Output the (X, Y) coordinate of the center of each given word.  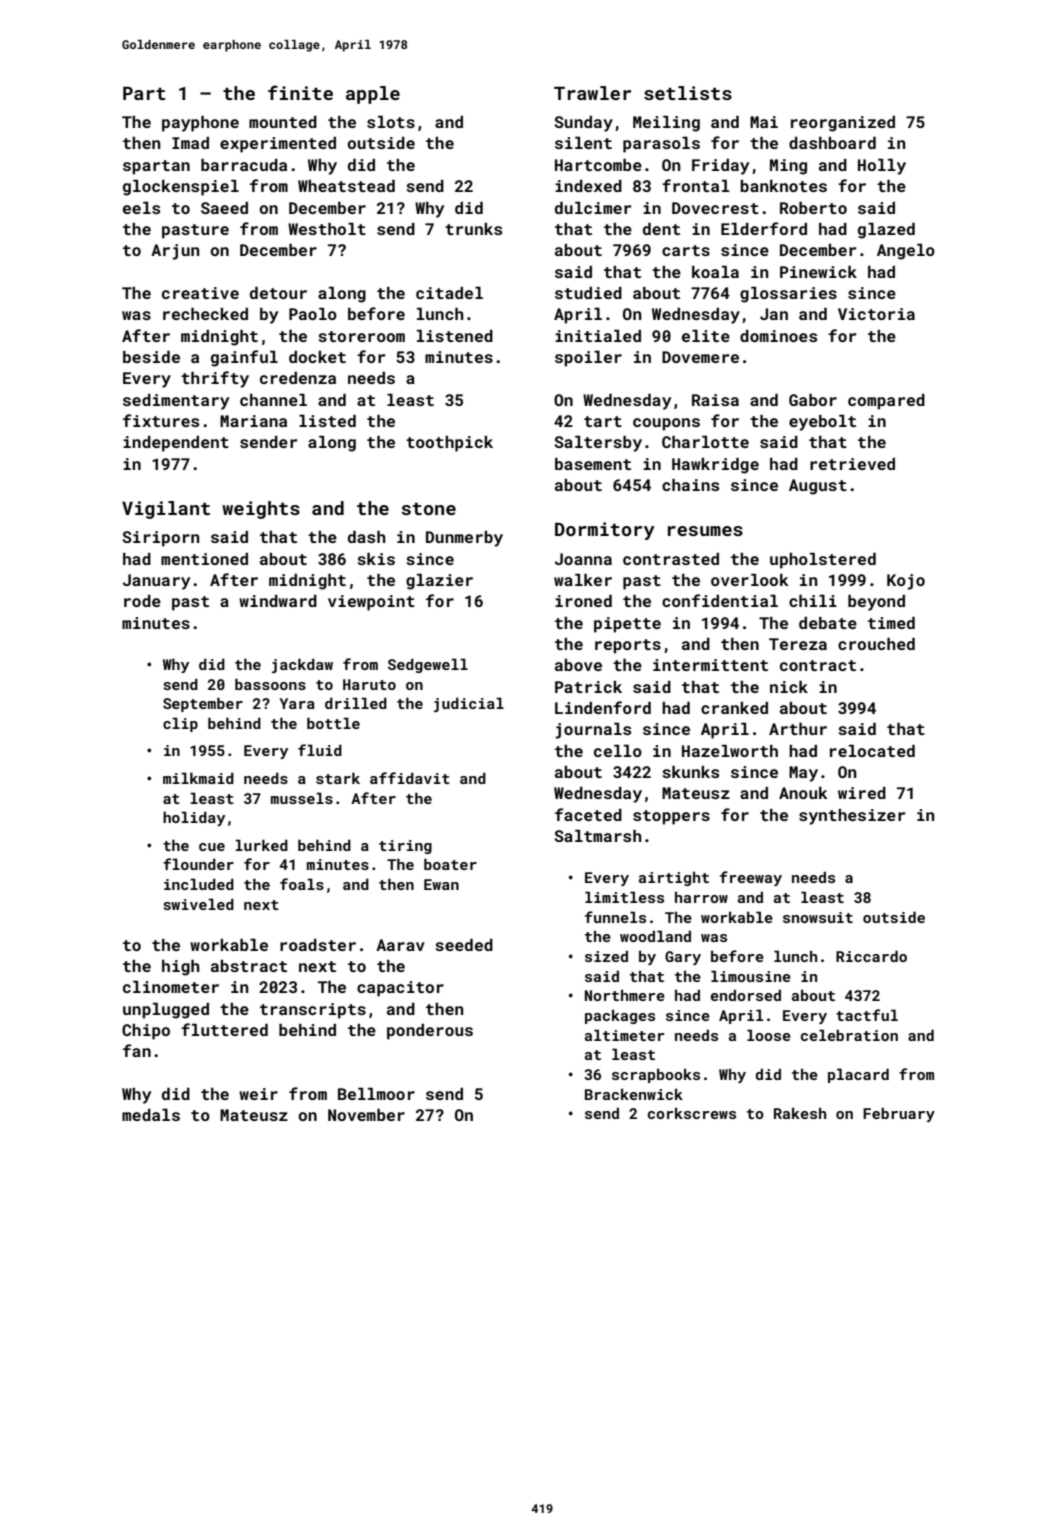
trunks (473, 229)
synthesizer (852, 817)
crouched (876, 644)
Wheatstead (346, 186)
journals (593, 731)
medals (151, 1115)
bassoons (270, 684)
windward (278, 601)
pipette (627, 625)
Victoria (876, 314)
